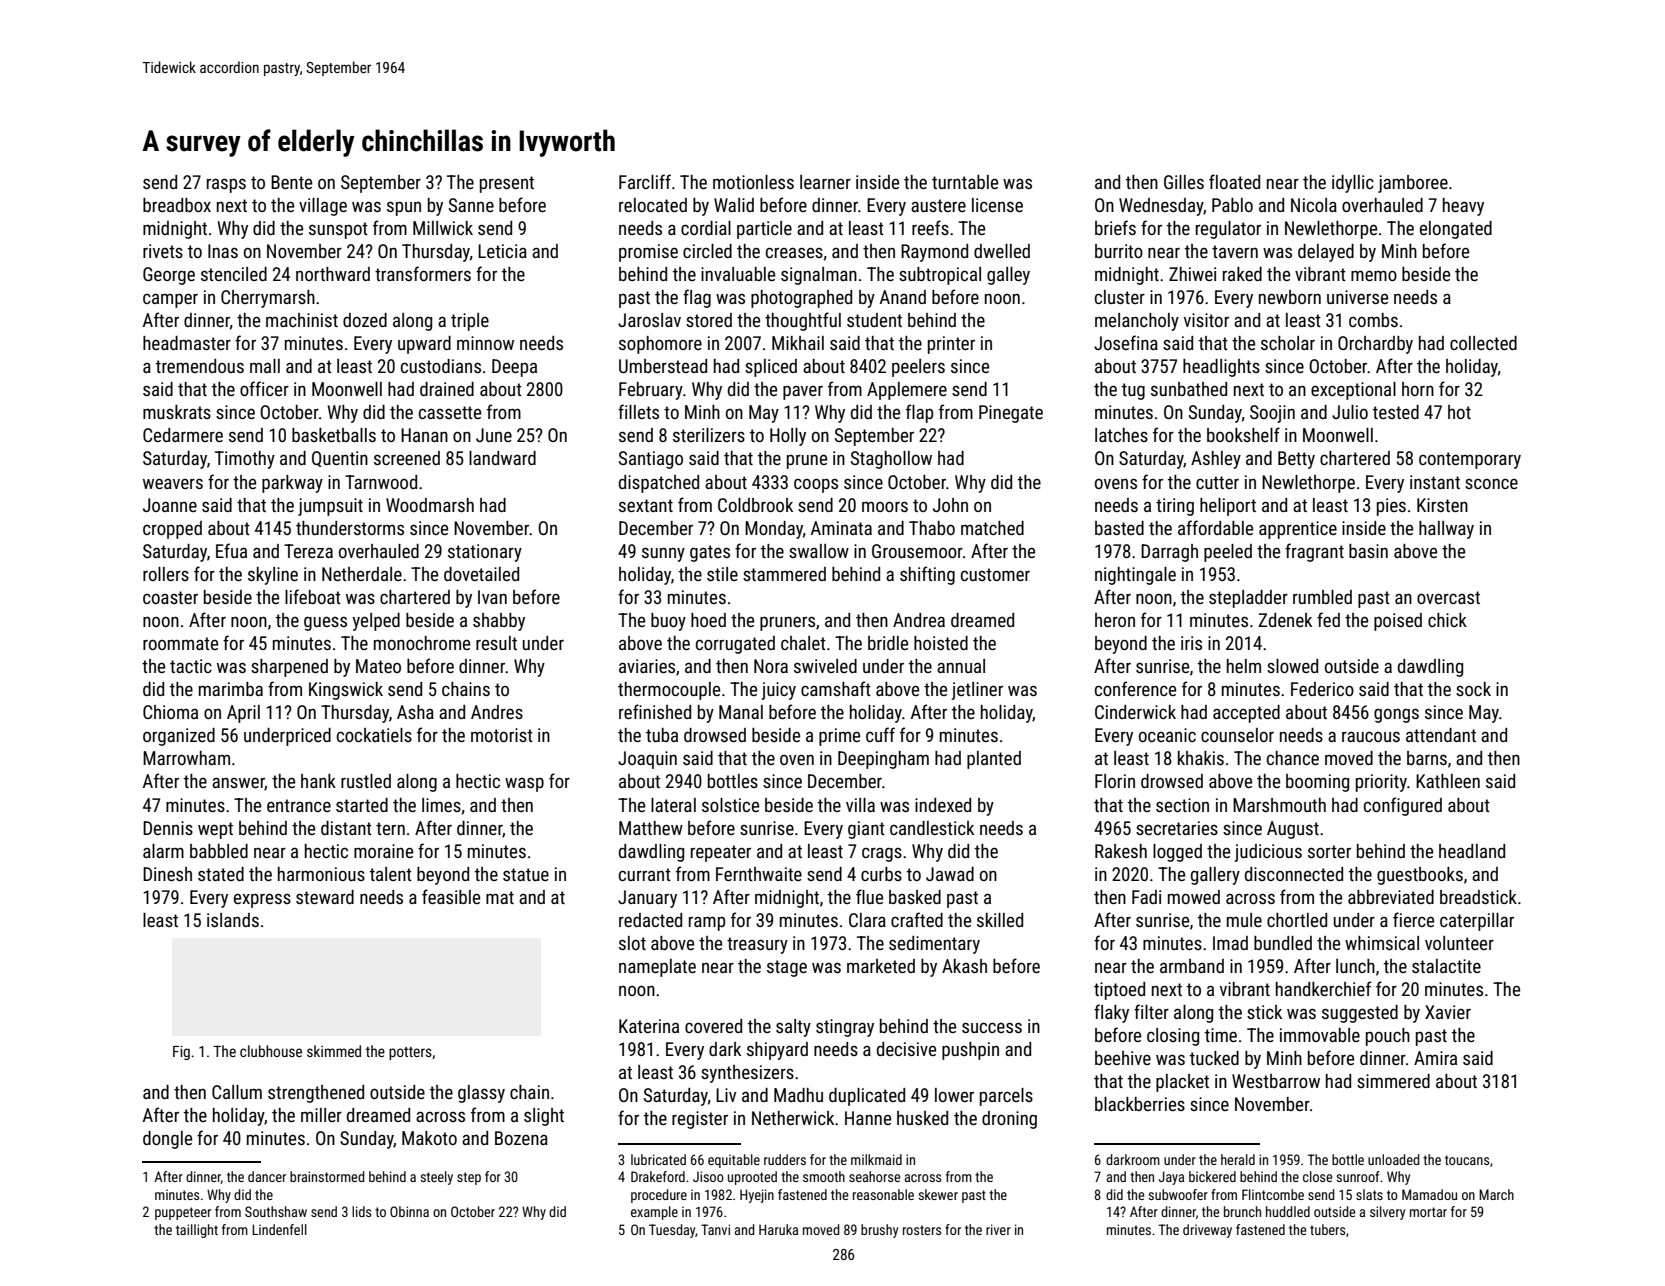 Image resolution: width=1665 pixels, height=1286 pixels. I want to click on camper, so click(170, 300).
